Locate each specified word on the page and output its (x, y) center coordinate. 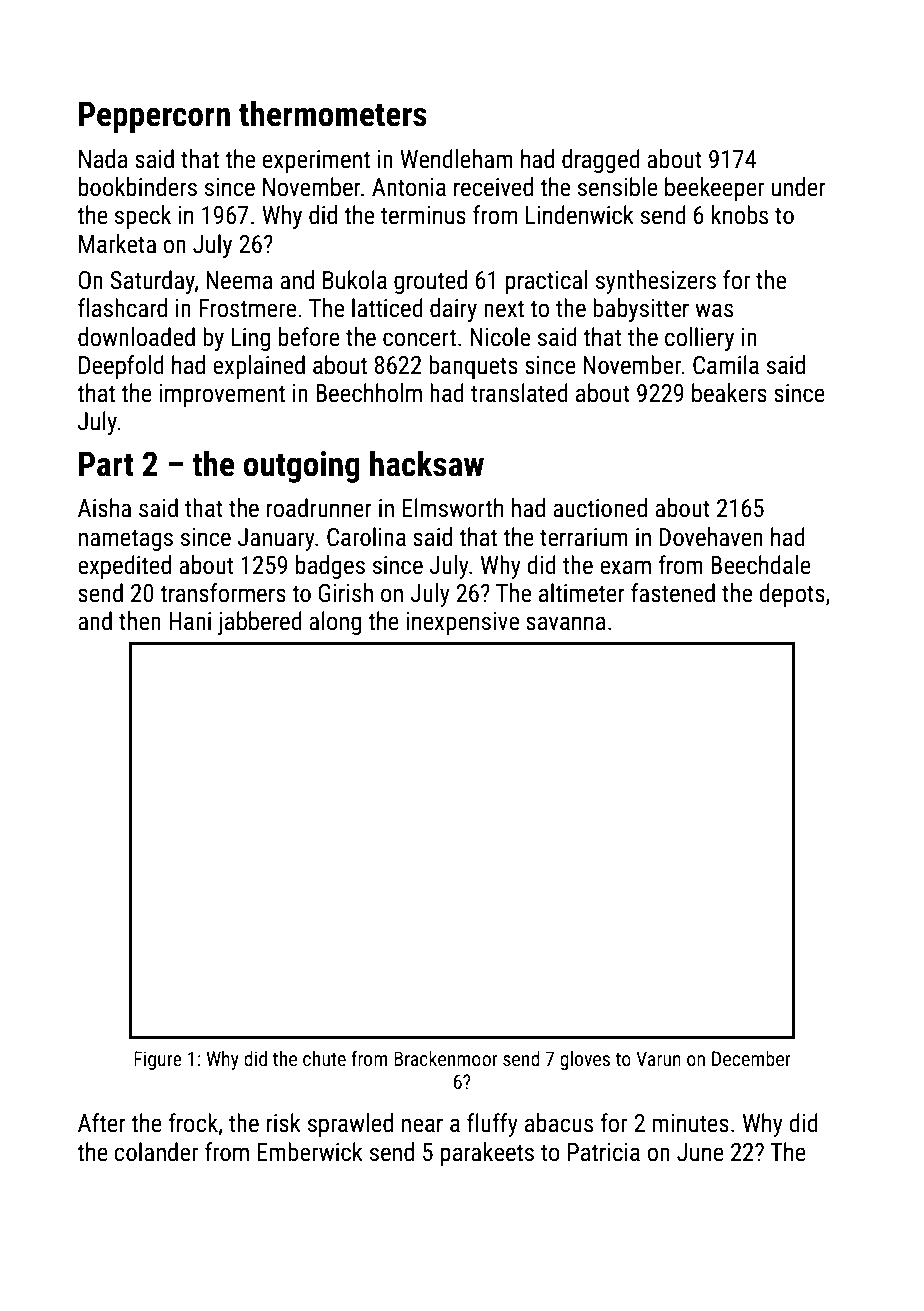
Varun (658, 1058)
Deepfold (121, 367)
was (714, 310)
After (102, 1123)
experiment (316, 161)
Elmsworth (453, 508)
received (493, 187)
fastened (673, 593)
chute (324, 1058)
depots (792, 595)
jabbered (260, 623)
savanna (565, 623)
